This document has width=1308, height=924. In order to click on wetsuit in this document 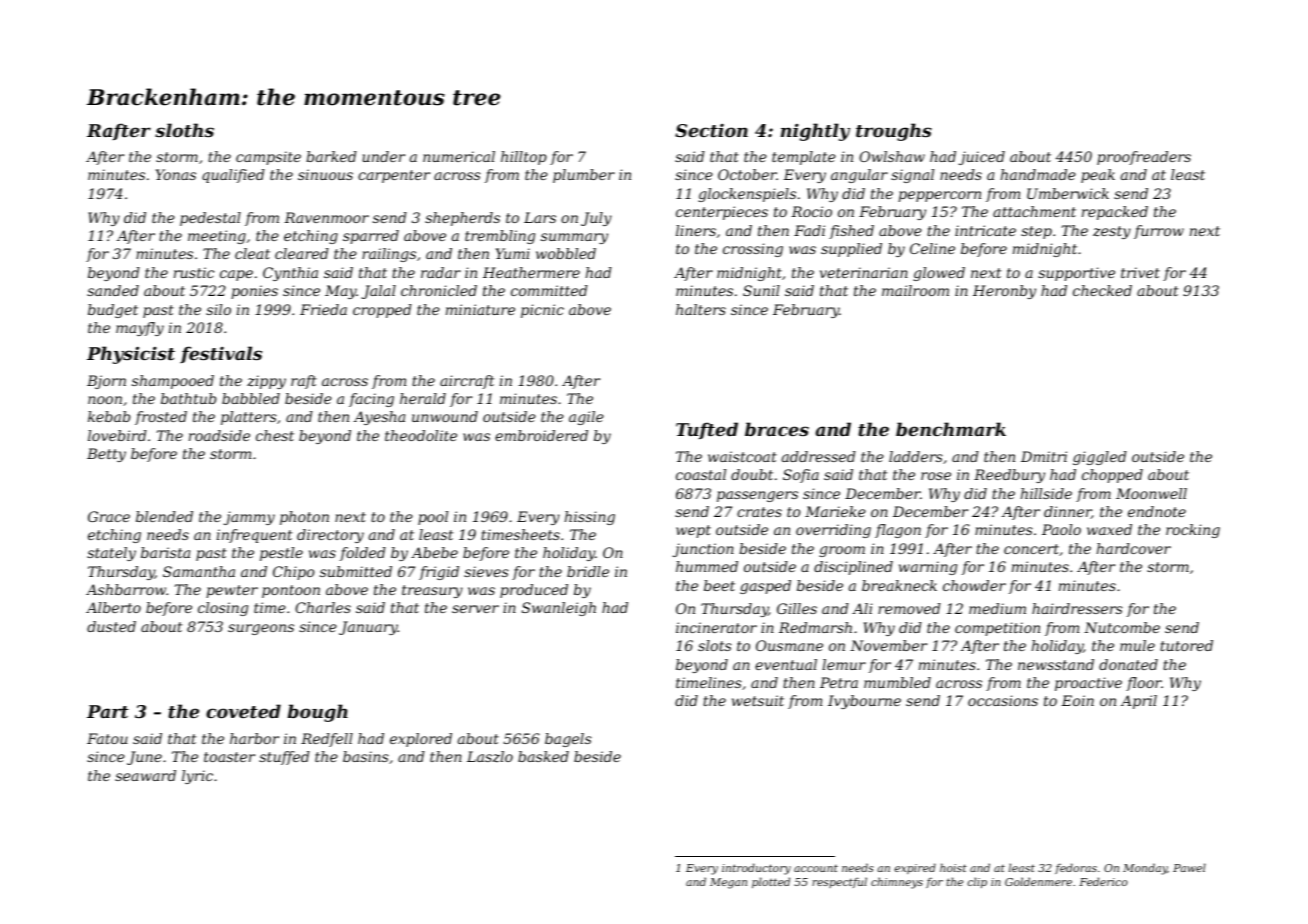, I will do `click(758, 700)`.
